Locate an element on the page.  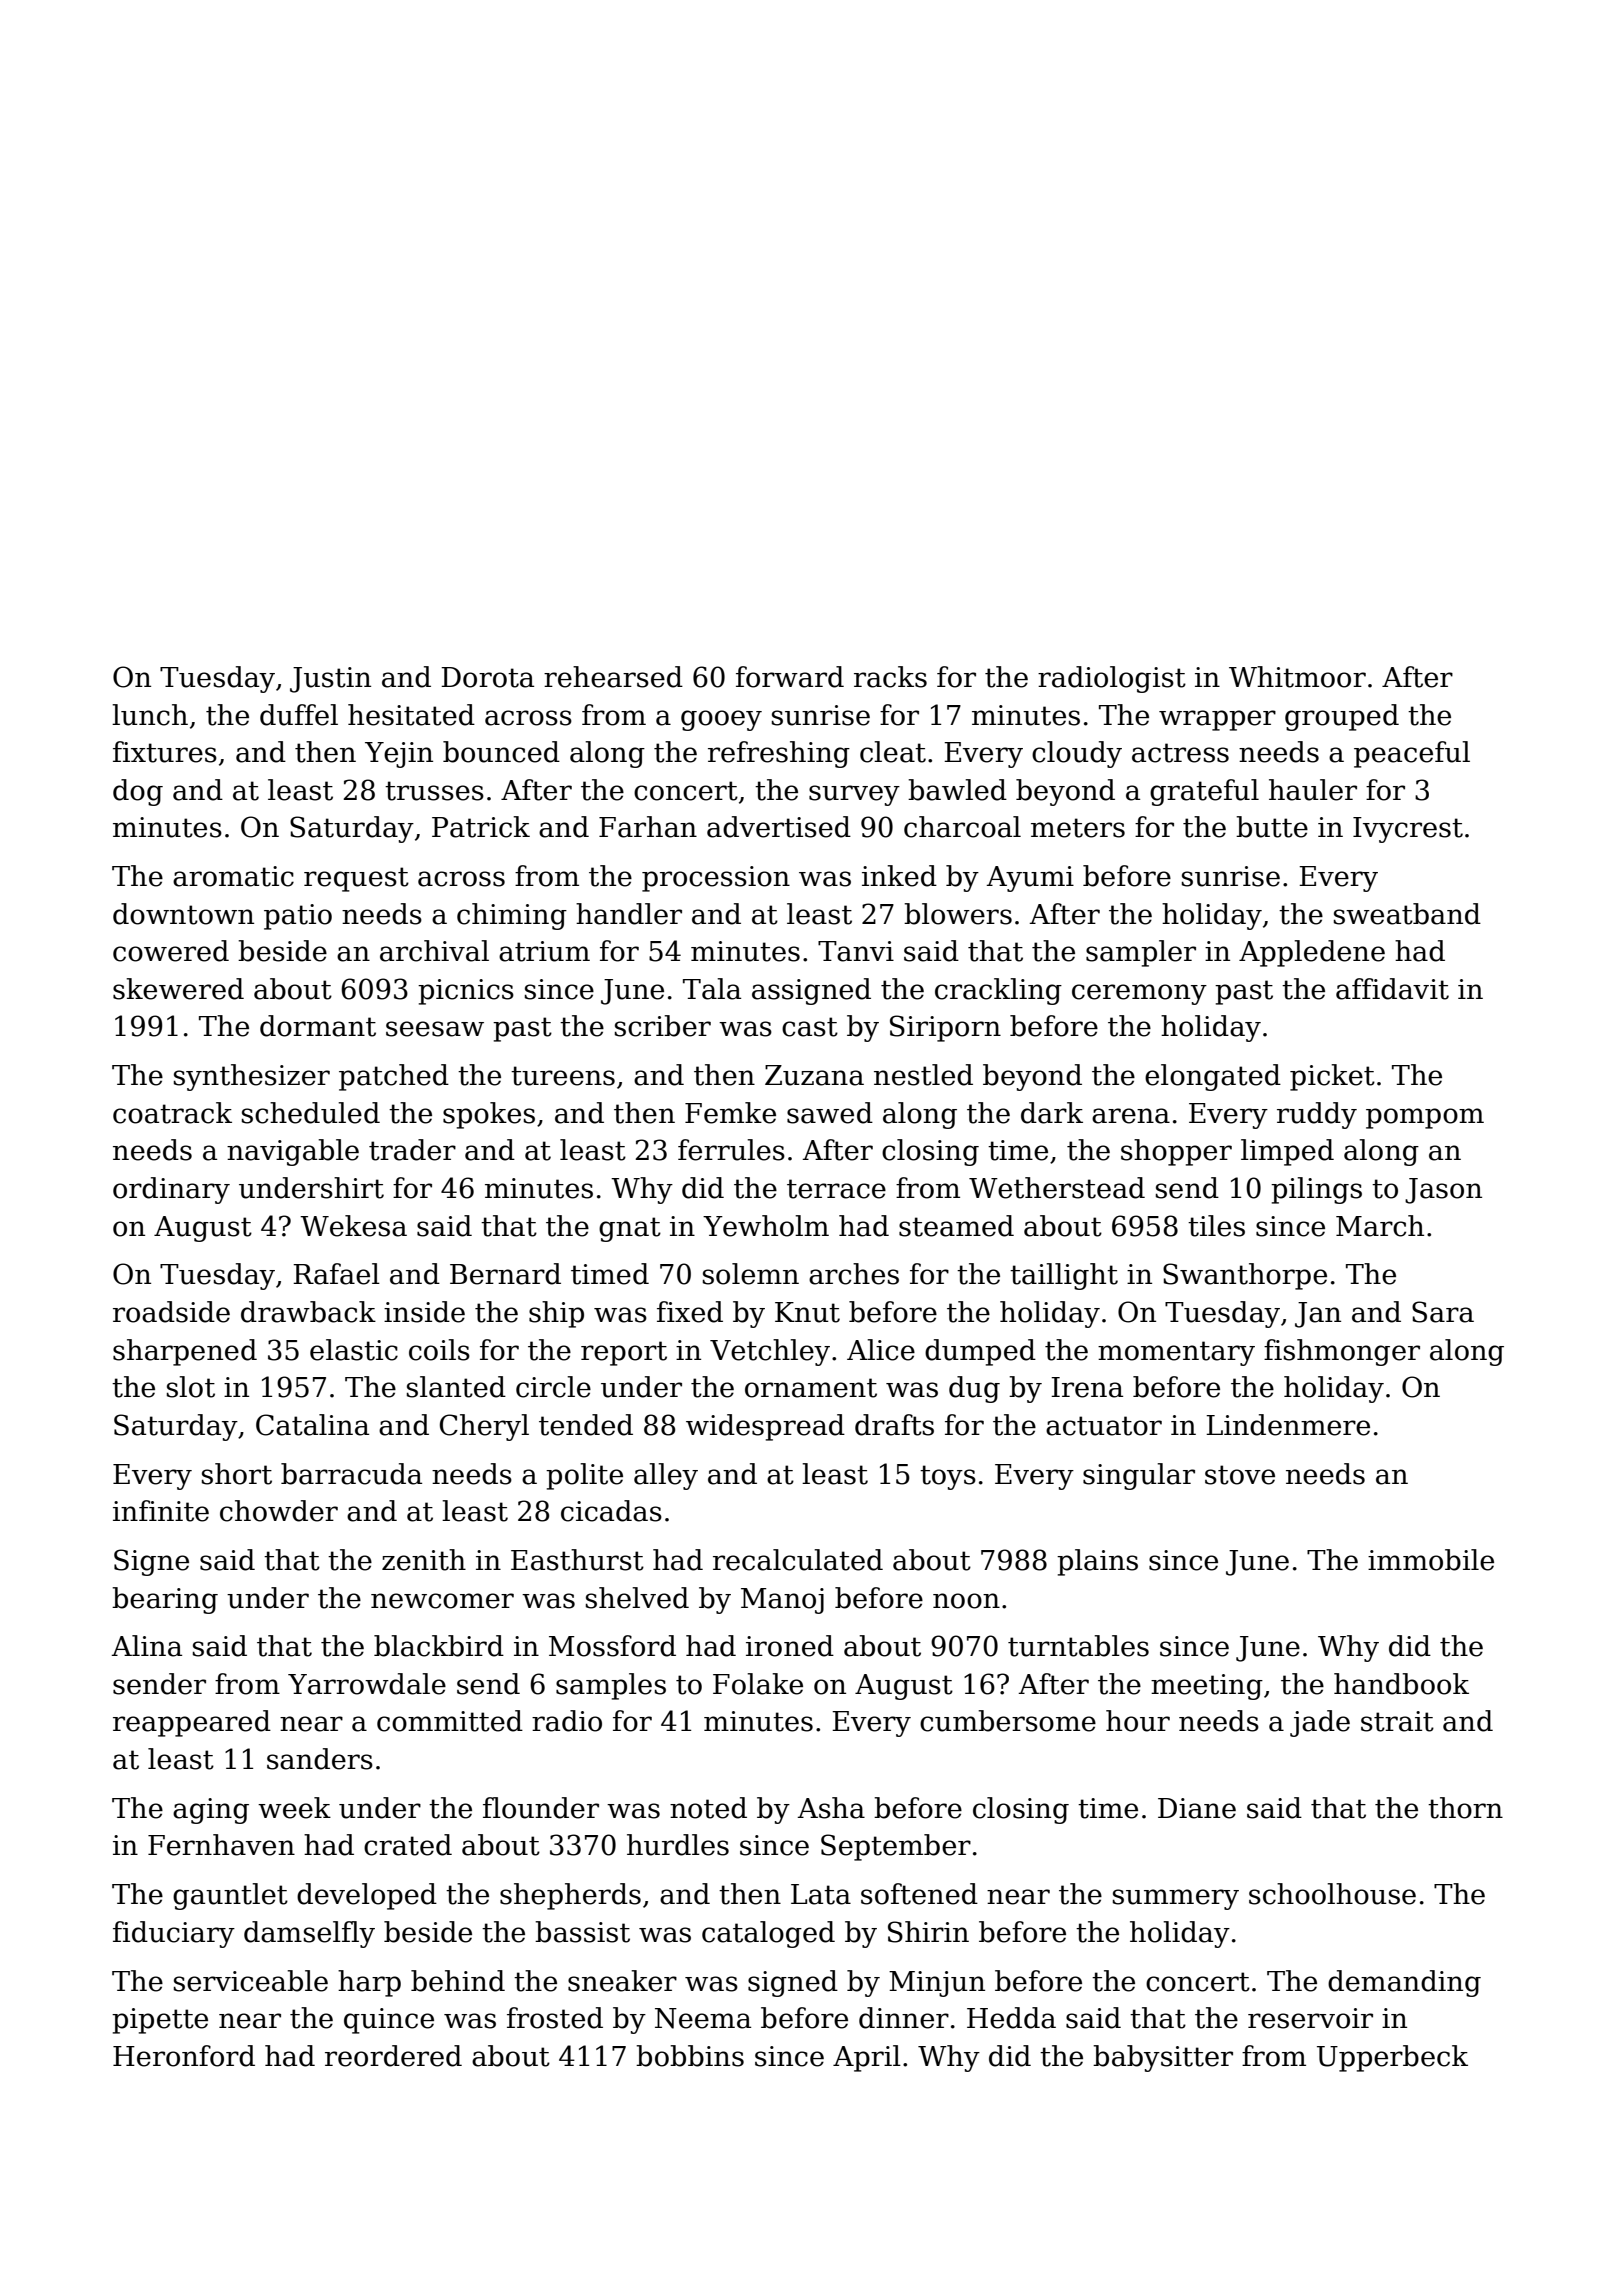
inked is located at coordinates (899, 876).
